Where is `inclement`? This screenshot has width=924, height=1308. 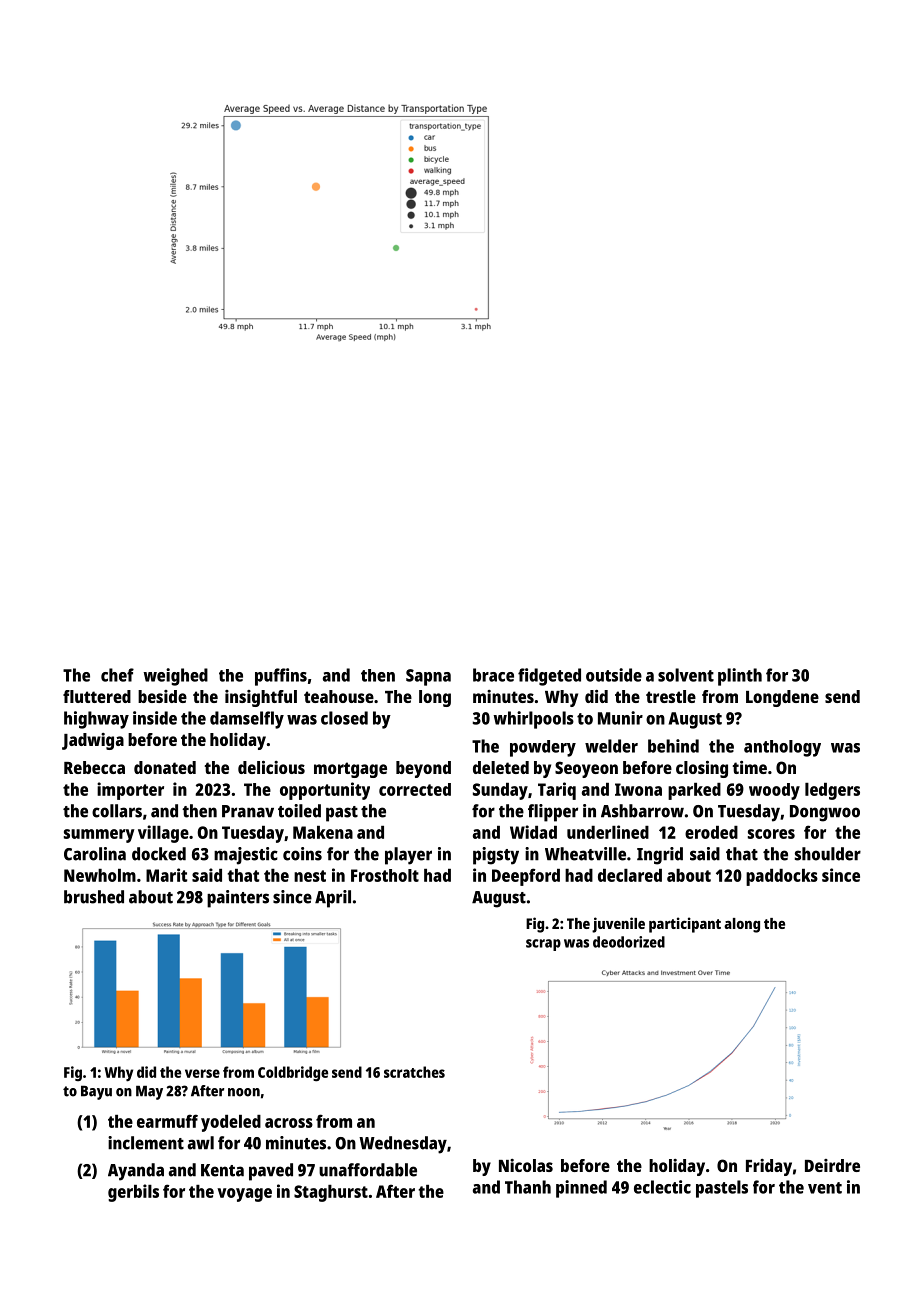 inclement is located at coordinates (146, 1143).
